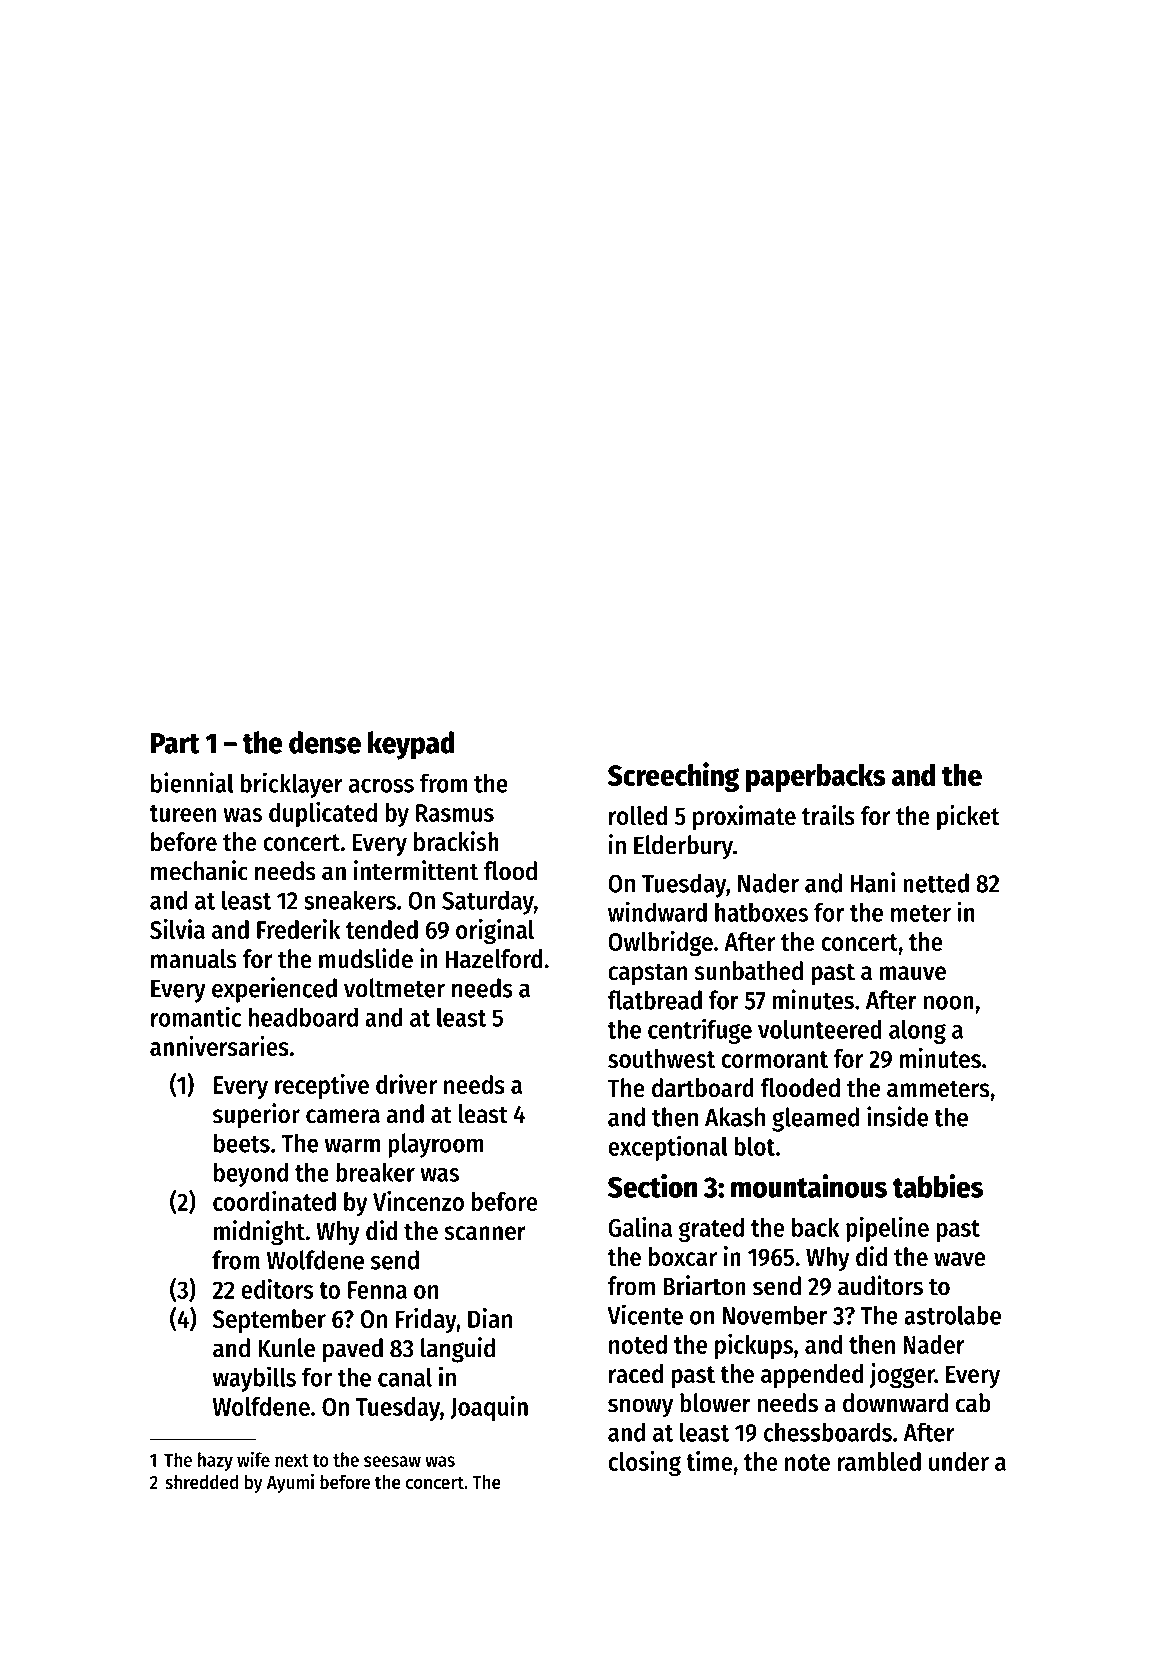 The image size is (1165, 1654). What do you see at coordinates (917, 1031) in the document?
I see `along` at bounding box center [917, 1031].
